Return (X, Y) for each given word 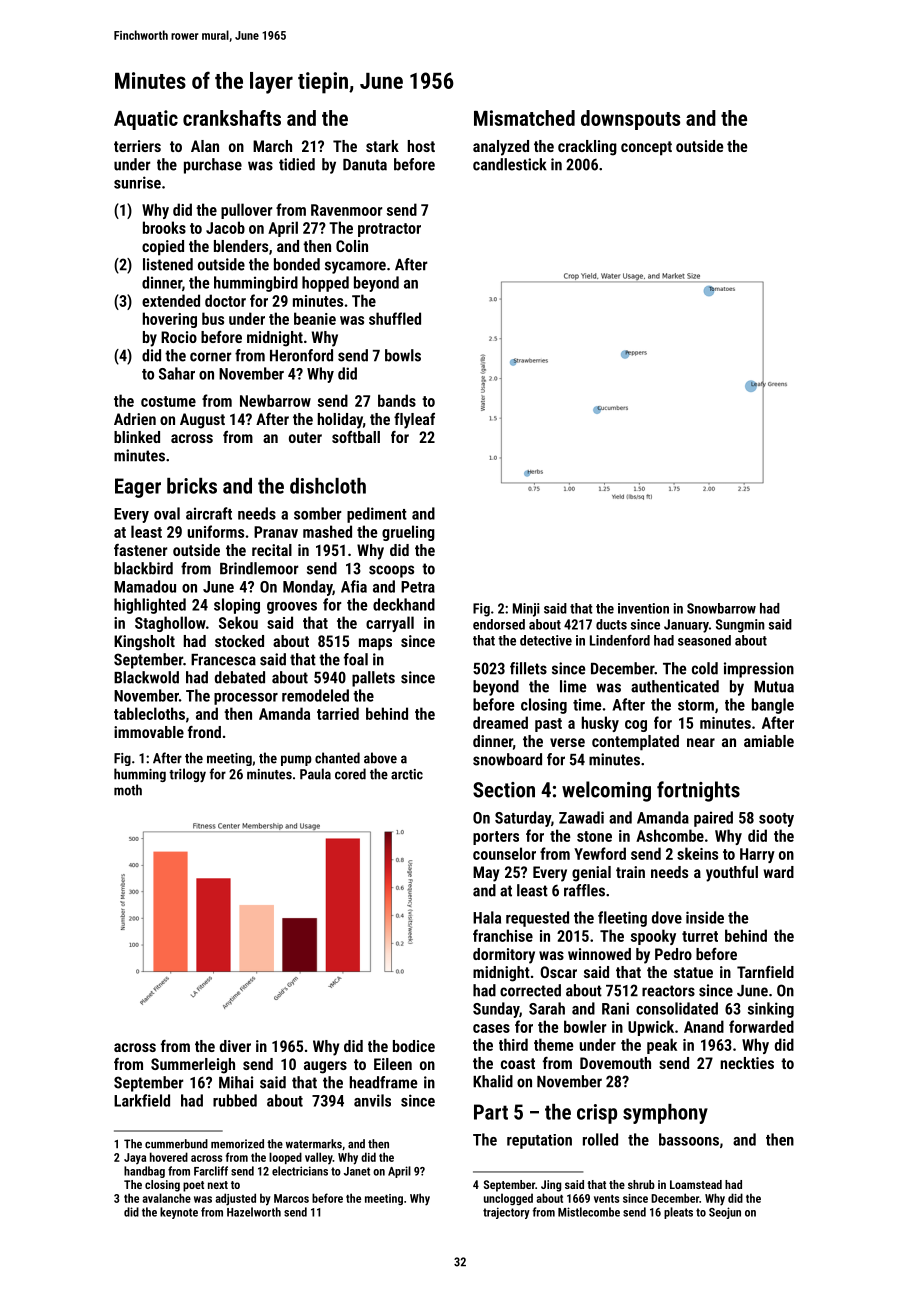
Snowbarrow (721, 608)
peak (662, 1046)
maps (375, 644)
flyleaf (414, 421)
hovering (170, 320)
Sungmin (740, 626)
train (630, 872)
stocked (239, 641)
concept (646, 148)
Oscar (558, 972)
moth (128, 790)
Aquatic (146, 120)
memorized (237, 1144)
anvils (372, 1100)
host (421, 146)
